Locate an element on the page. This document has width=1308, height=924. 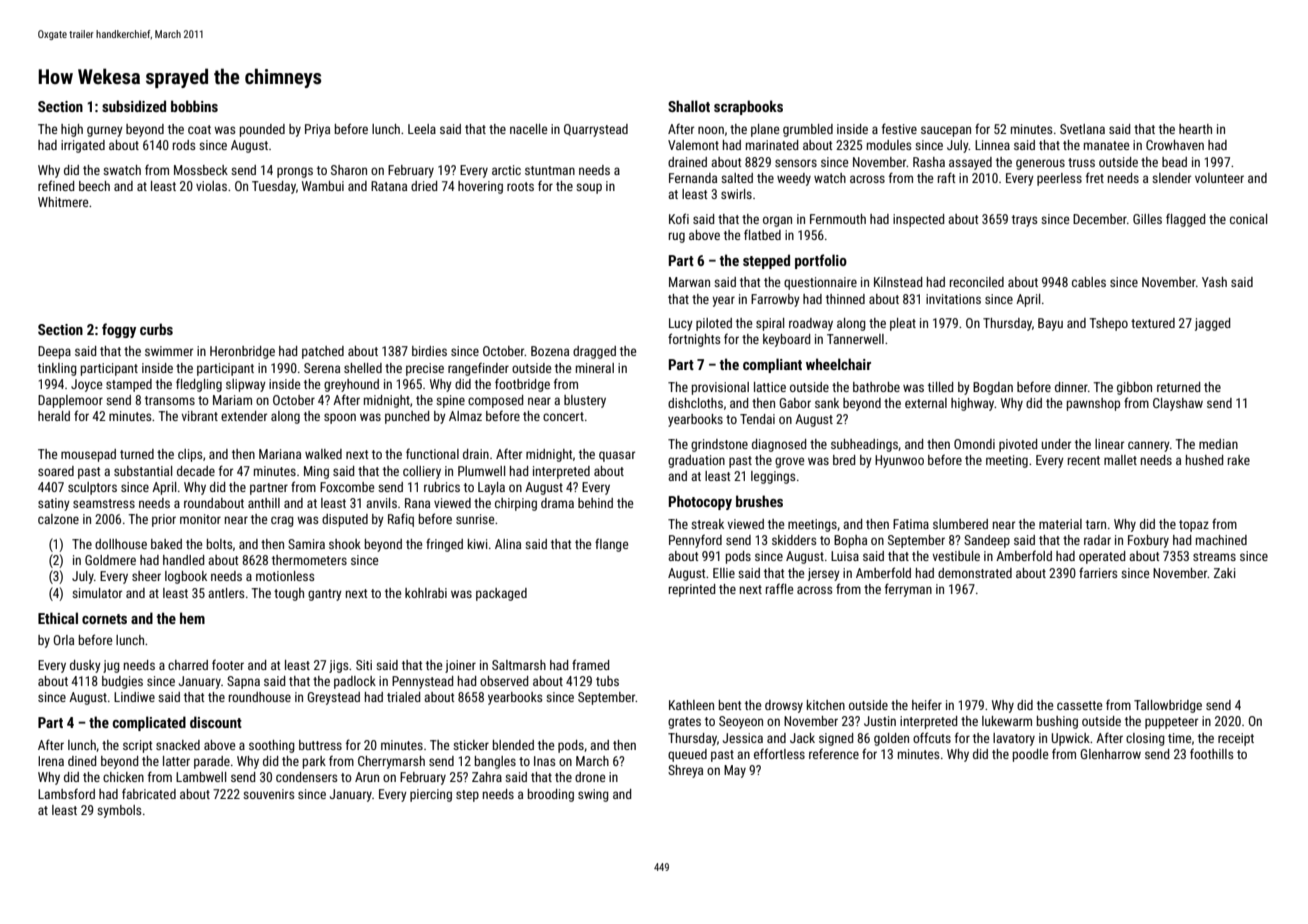
Clayshaw is located at coordinates (1178, 404).
